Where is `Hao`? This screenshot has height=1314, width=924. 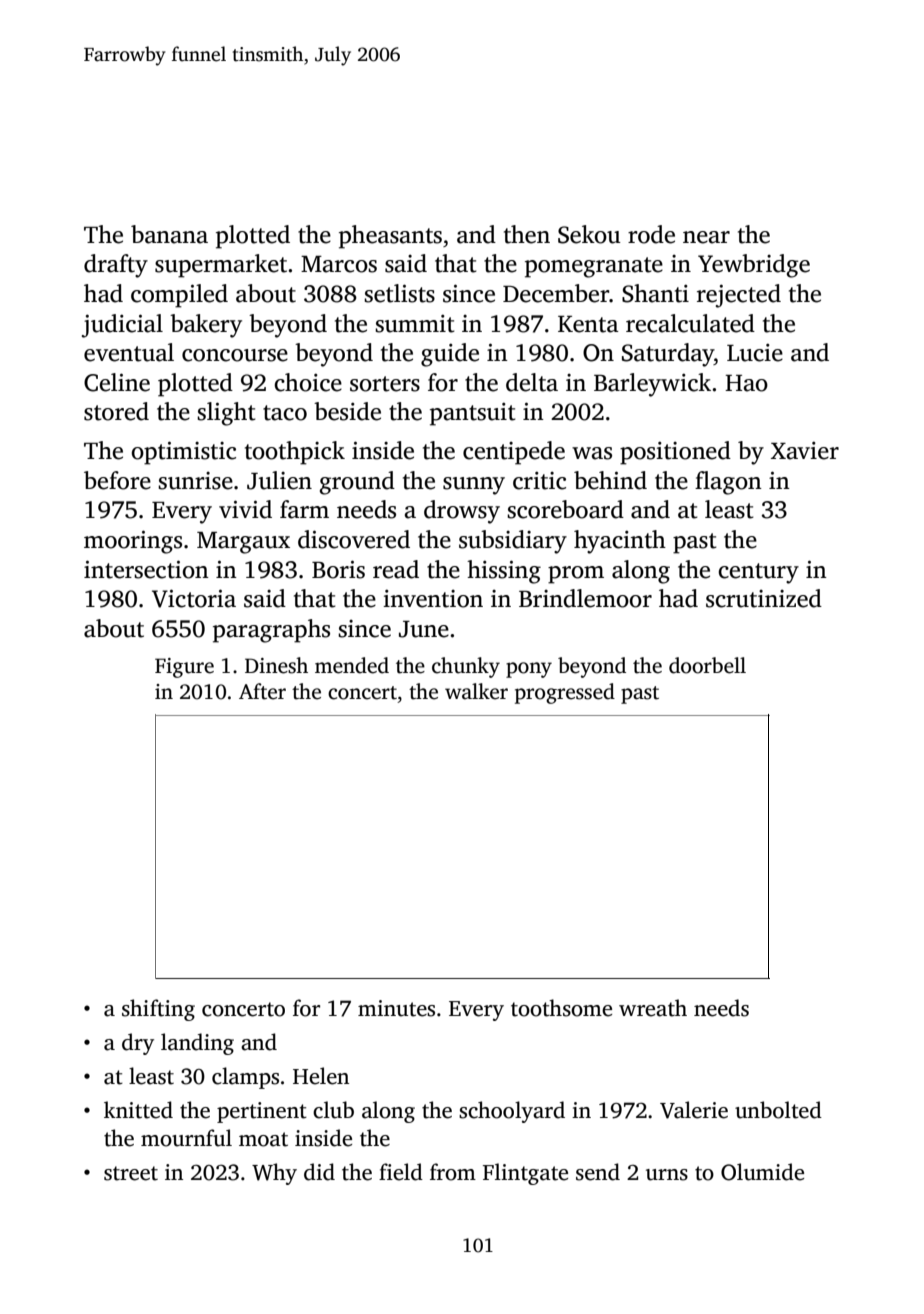 Hao is located at coordinates (746, 383).
